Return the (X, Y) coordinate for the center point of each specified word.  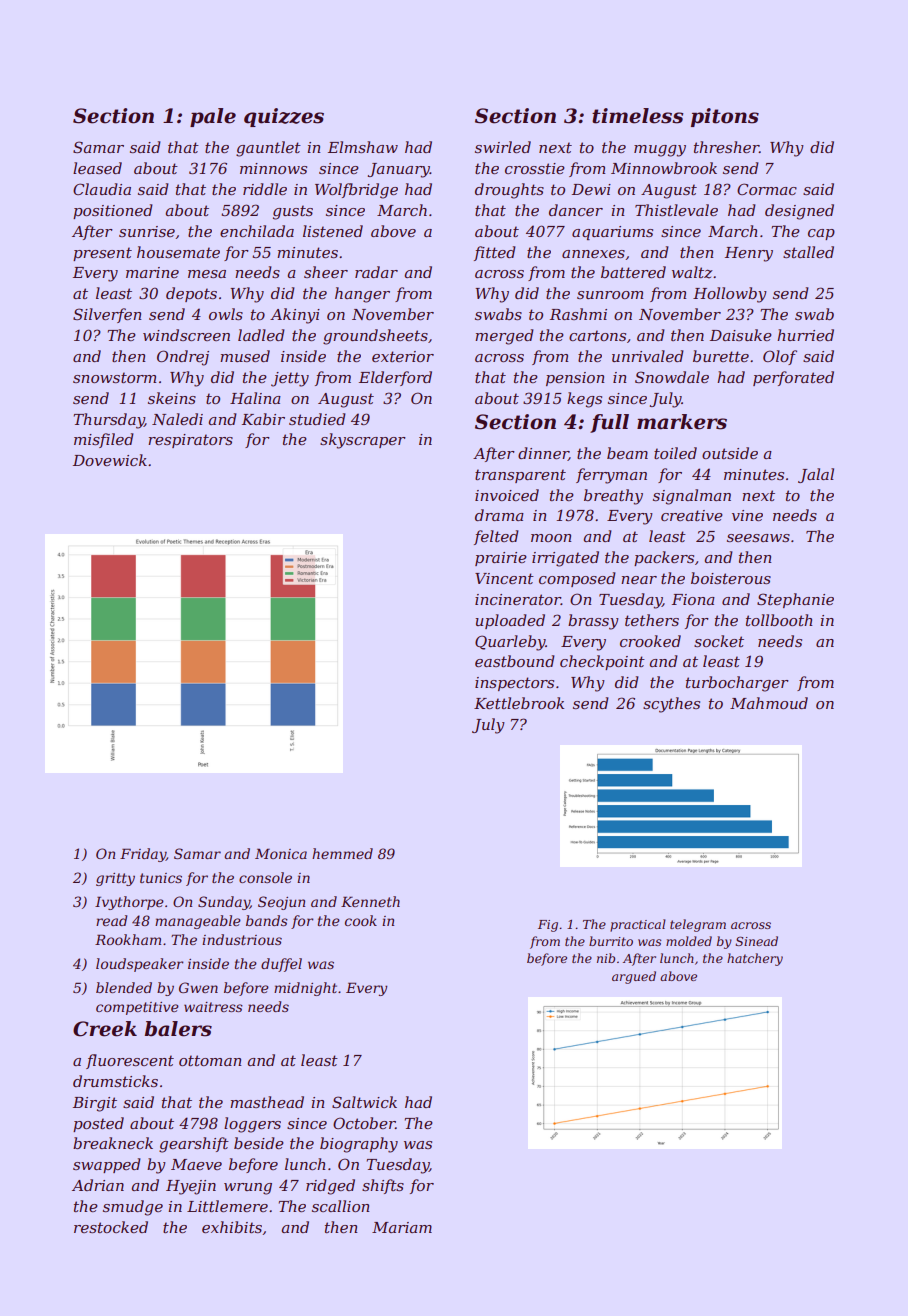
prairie (501, 559)
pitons (725, 117)
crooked (650, 641)
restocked (111, 1227)
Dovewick (110, 460)
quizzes (284, 117)
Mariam (402, 1227)
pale (213, 117)
